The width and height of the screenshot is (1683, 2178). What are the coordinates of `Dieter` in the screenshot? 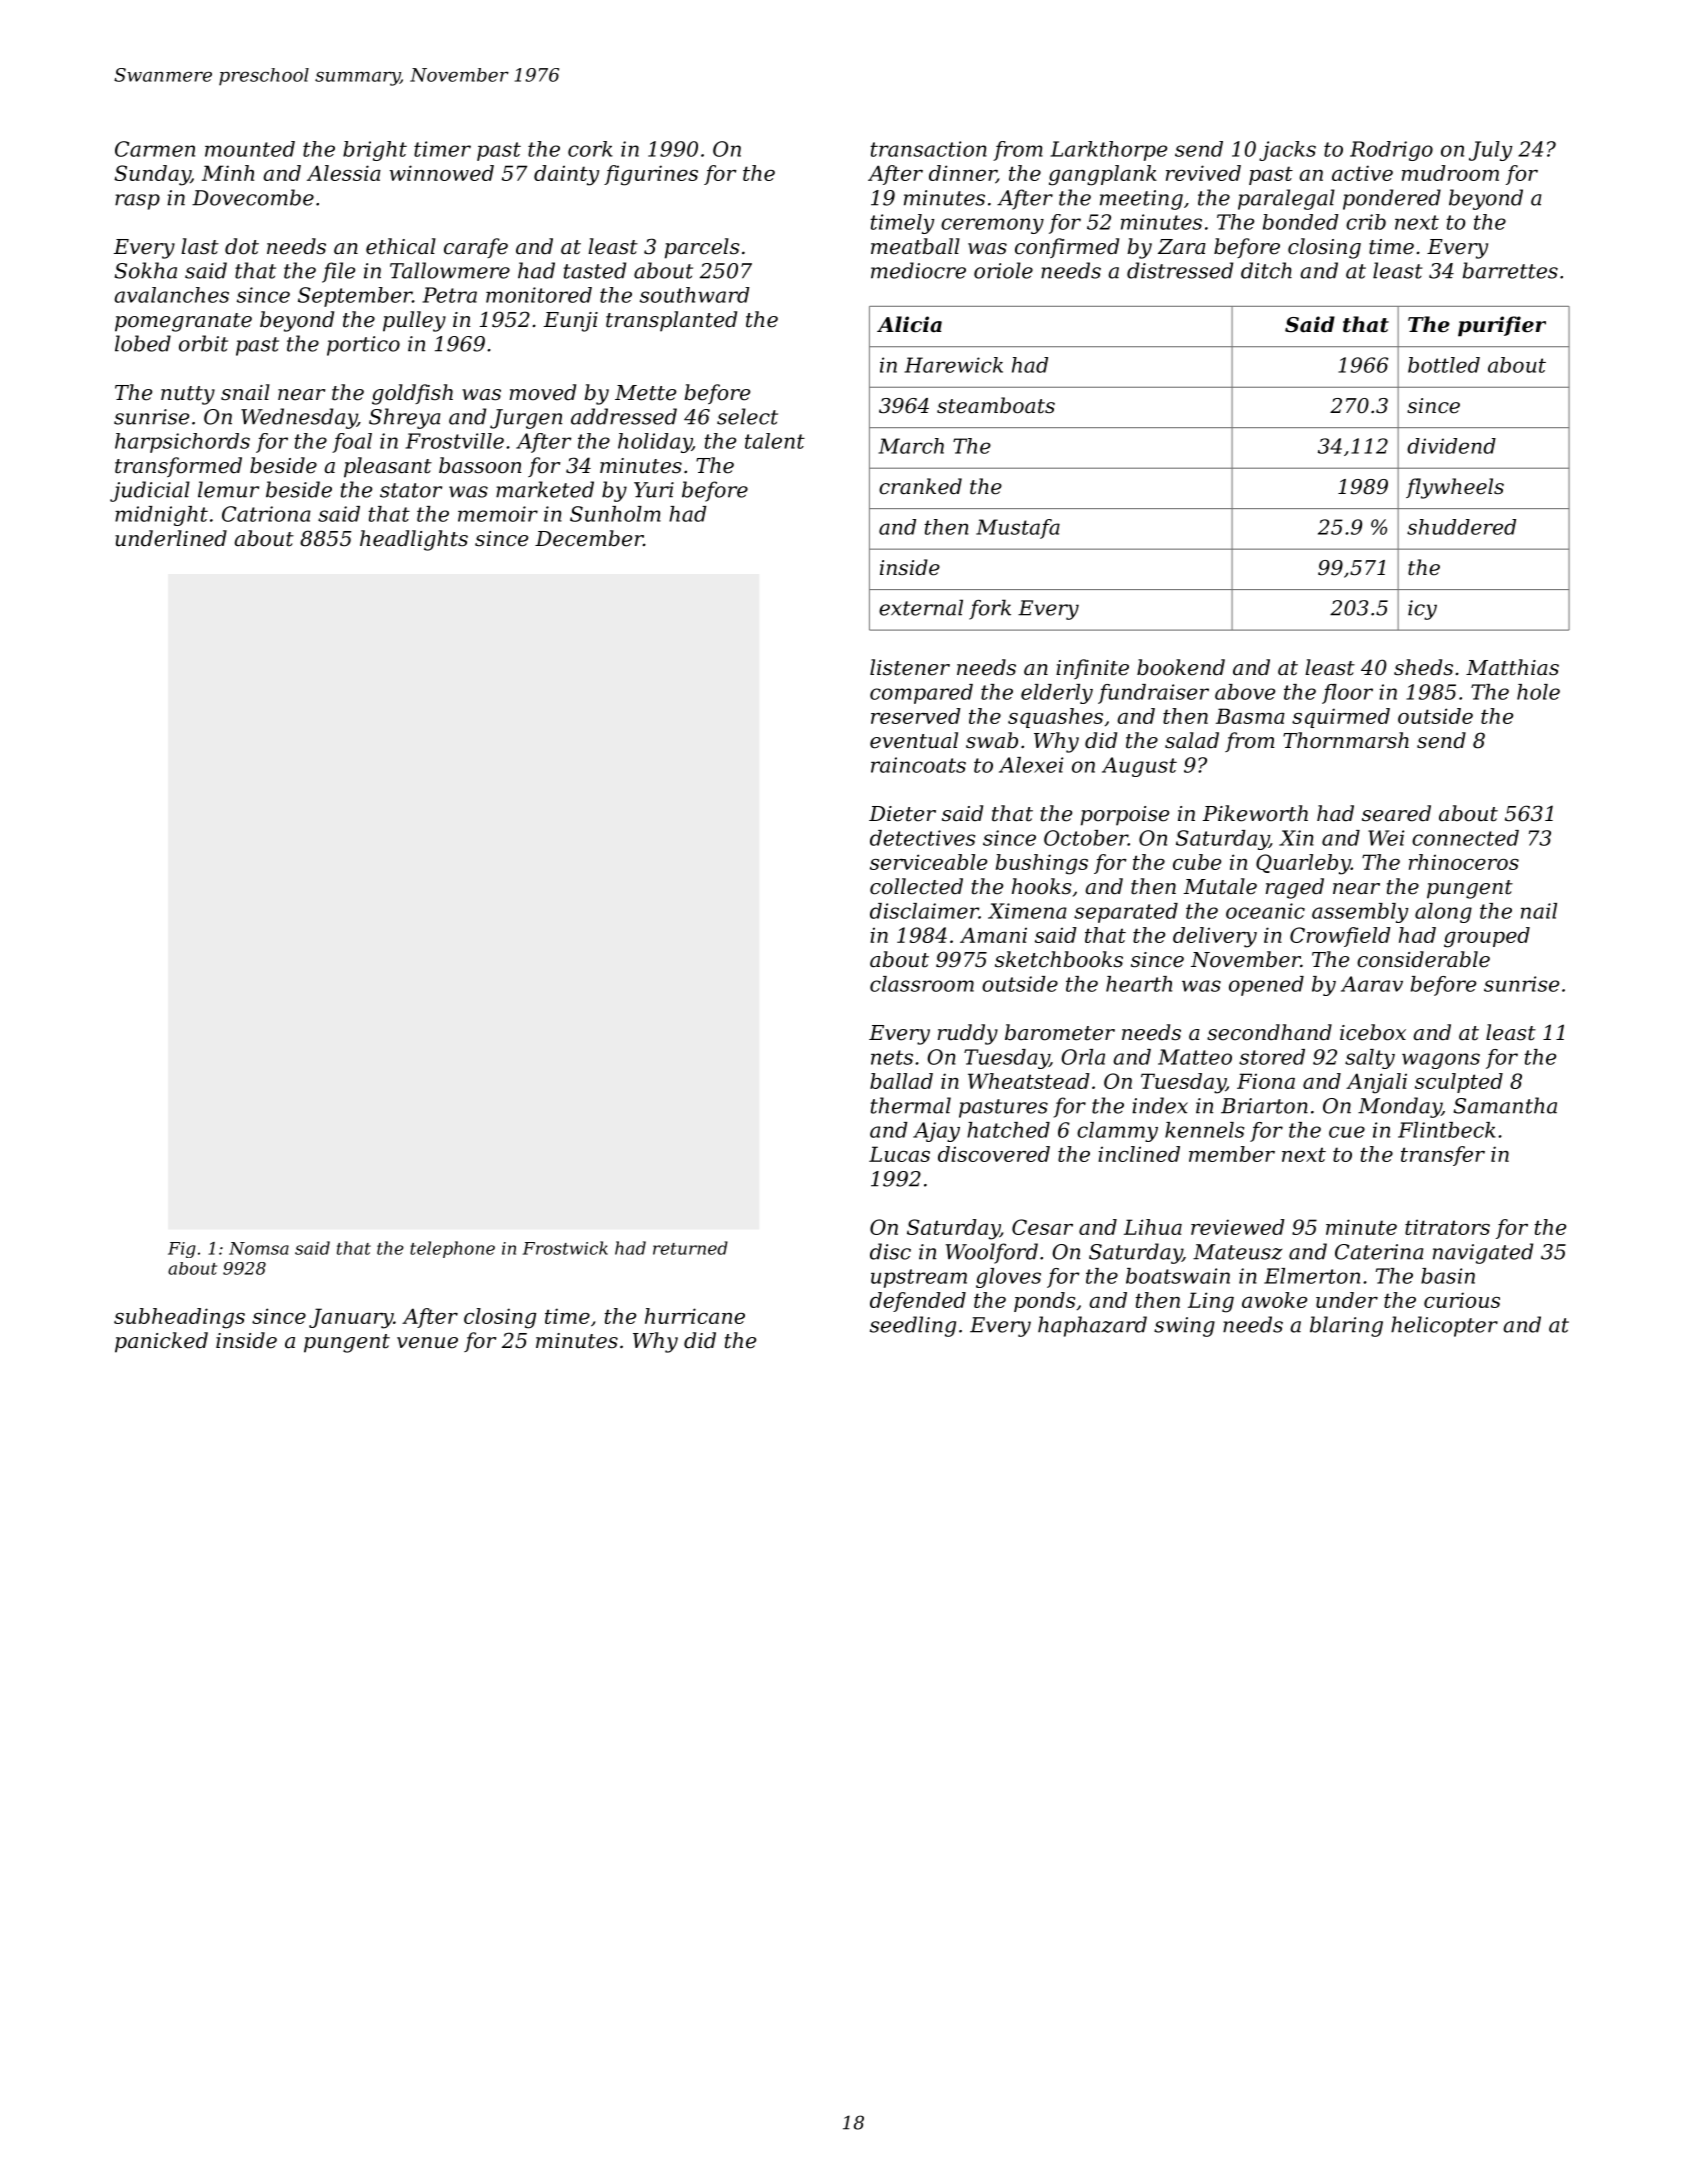 It's located at (902, 814).
